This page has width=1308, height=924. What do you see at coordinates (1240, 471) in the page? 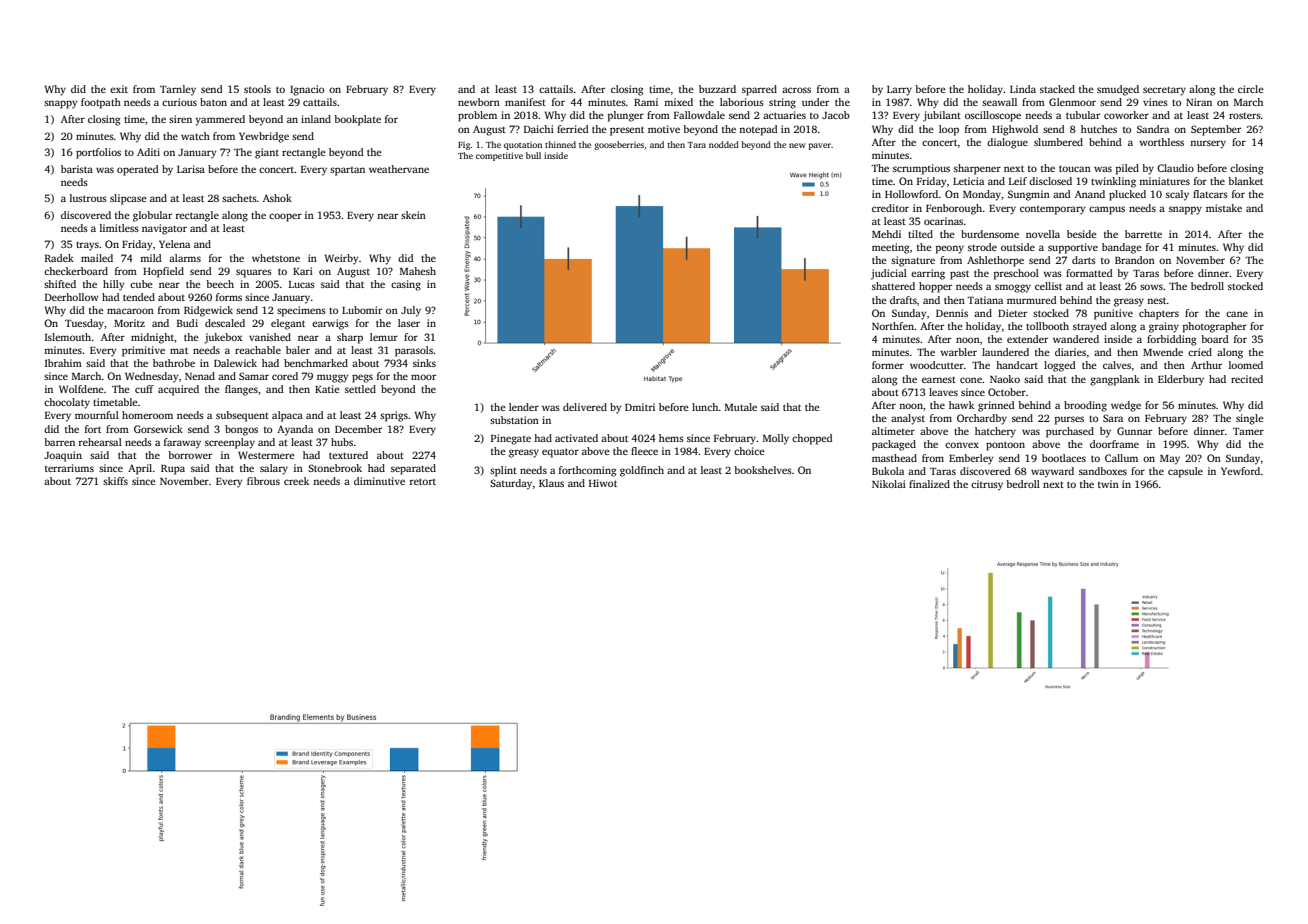
I see `Yewford` at bounding box center [1240, 471].
